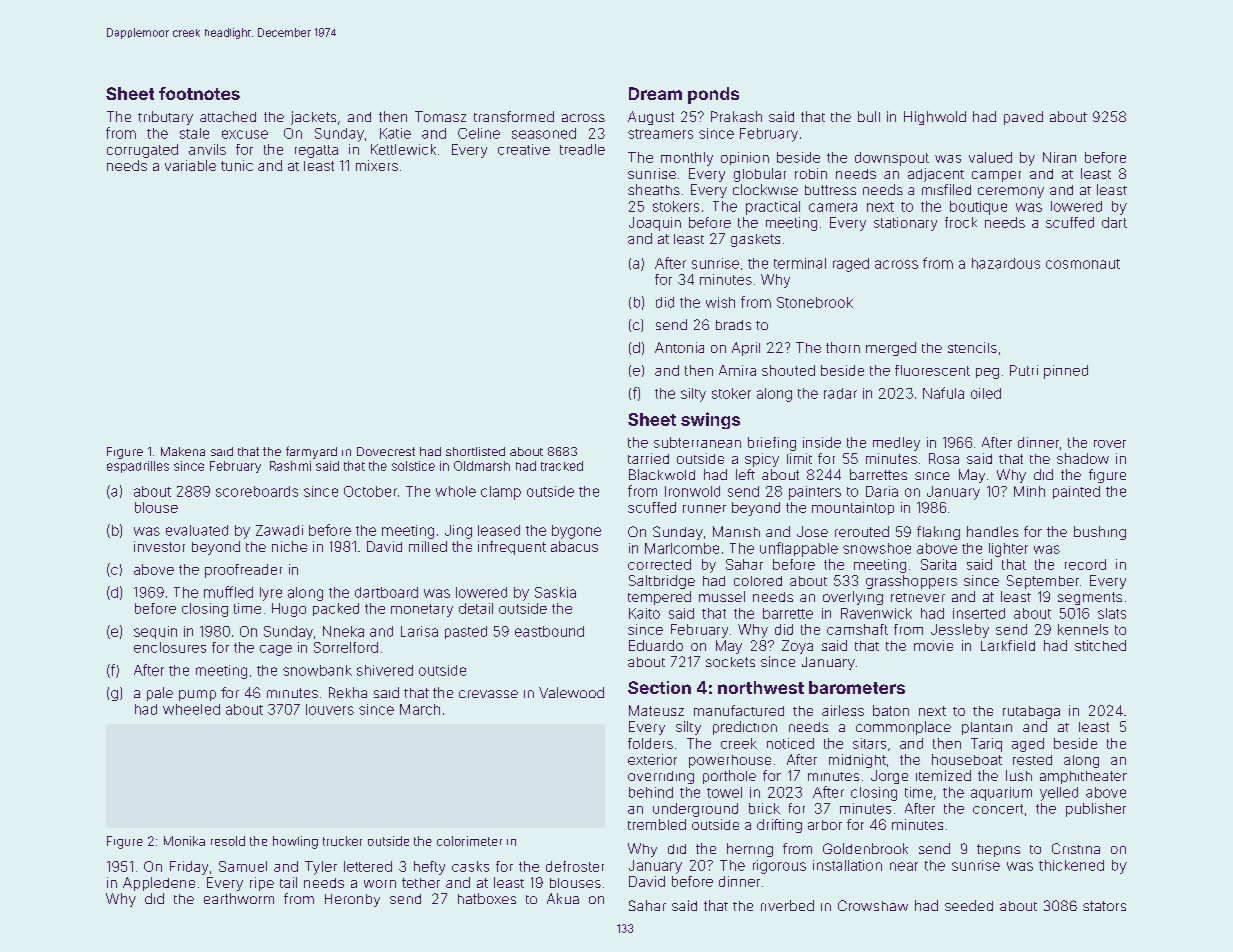 Image resolution: width=1233 pixels, height=952 pixels. I want to click on resold, so click(228, 841).
